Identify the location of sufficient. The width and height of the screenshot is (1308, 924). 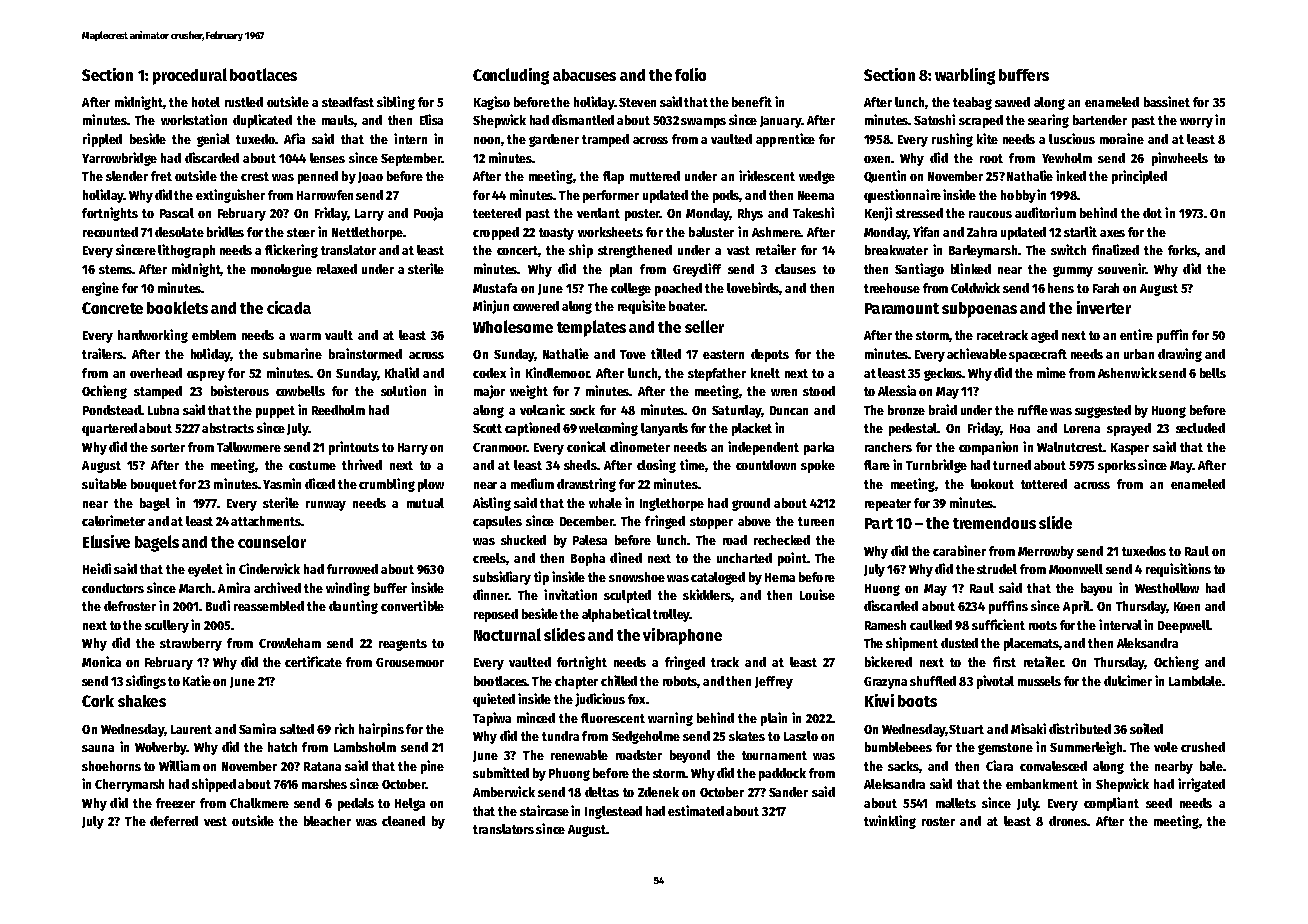
(998, 624).
